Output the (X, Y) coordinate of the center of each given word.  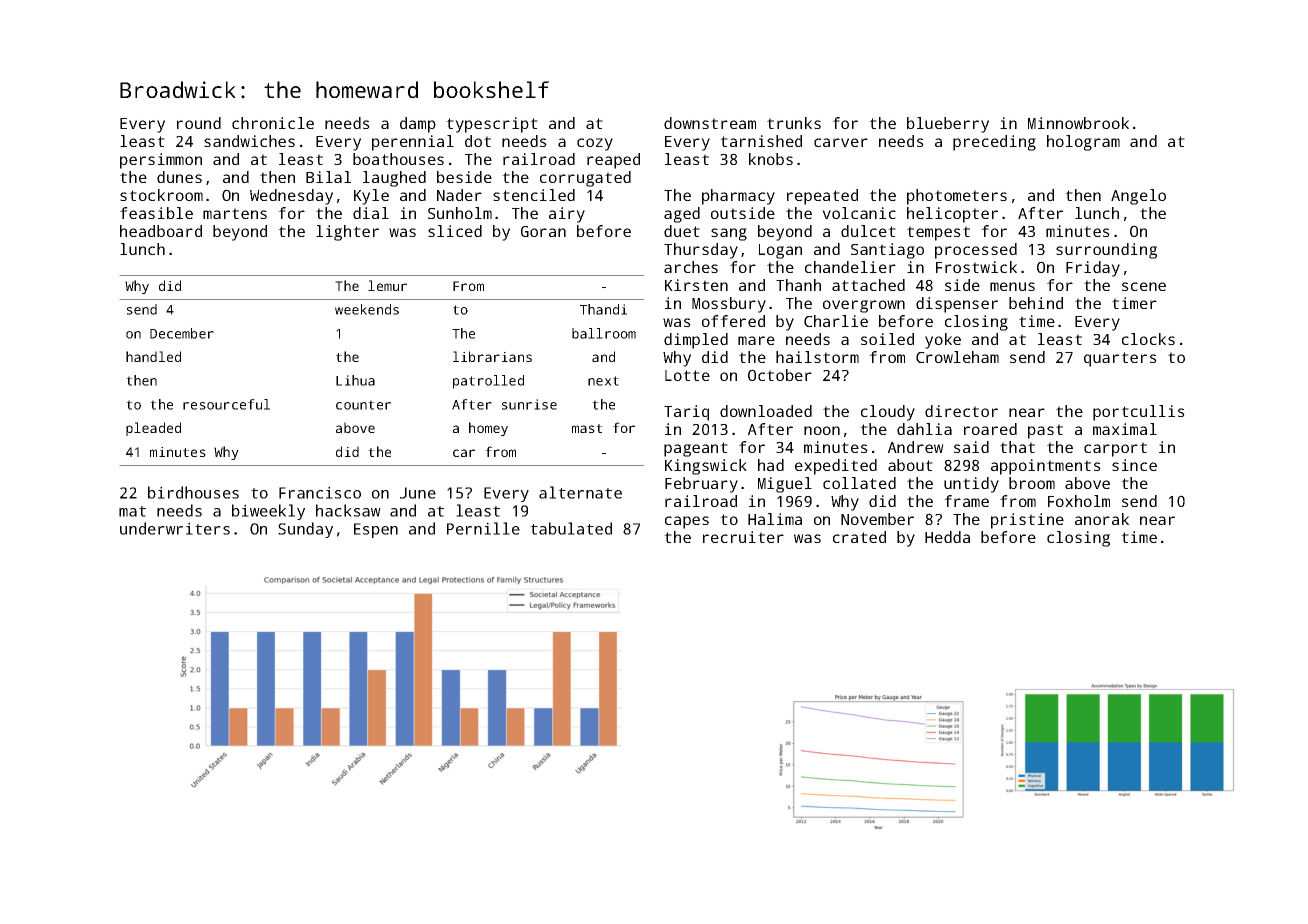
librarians (492, 356)
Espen (376, 530)
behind (1036, 303)
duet (682, 231)
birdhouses (193, 492)
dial (371, 213)
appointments (1046, 467)
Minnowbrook (1078, 123)
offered (733, 321)
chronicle (273, 123)
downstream (710, 123)
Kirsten (696, 285)
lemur (387, 285)
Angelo (1138, 197)
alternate (580, 492)
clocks (1148, 339)
